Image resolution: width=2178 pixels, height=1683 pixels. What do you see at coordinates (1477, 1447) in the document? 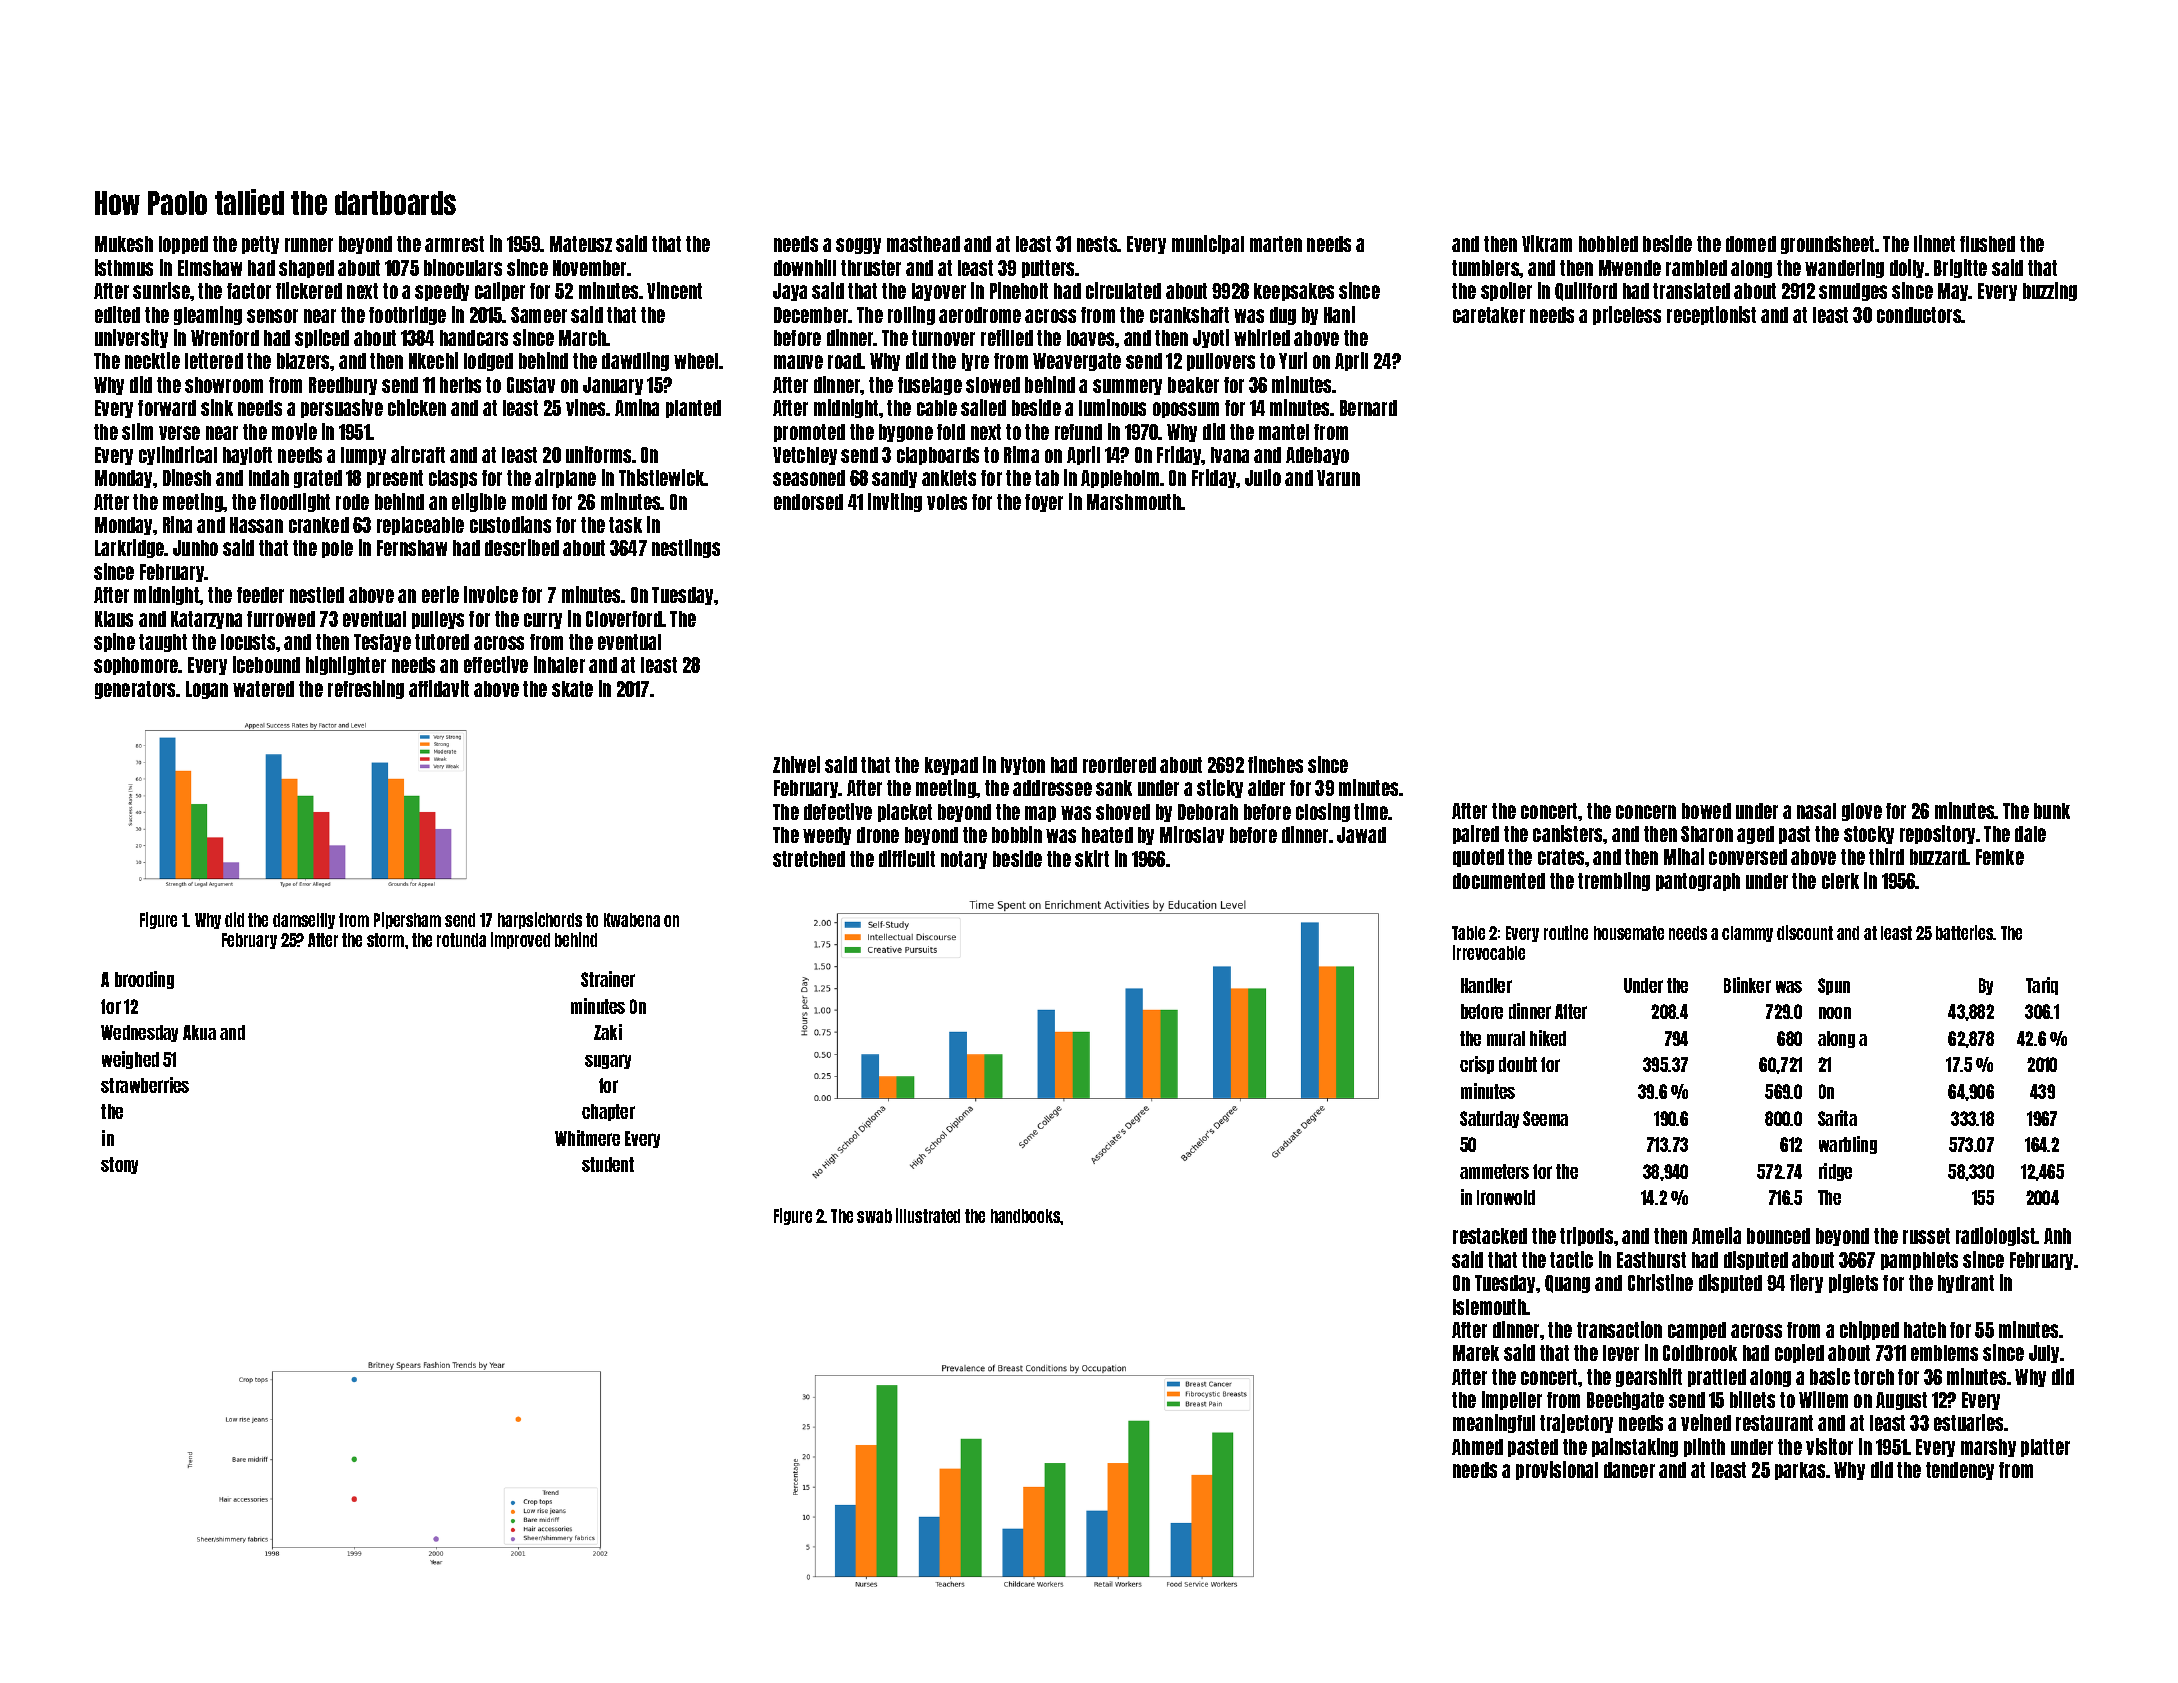
I see `Ahmed` at bounding box center [1477, 1447].
